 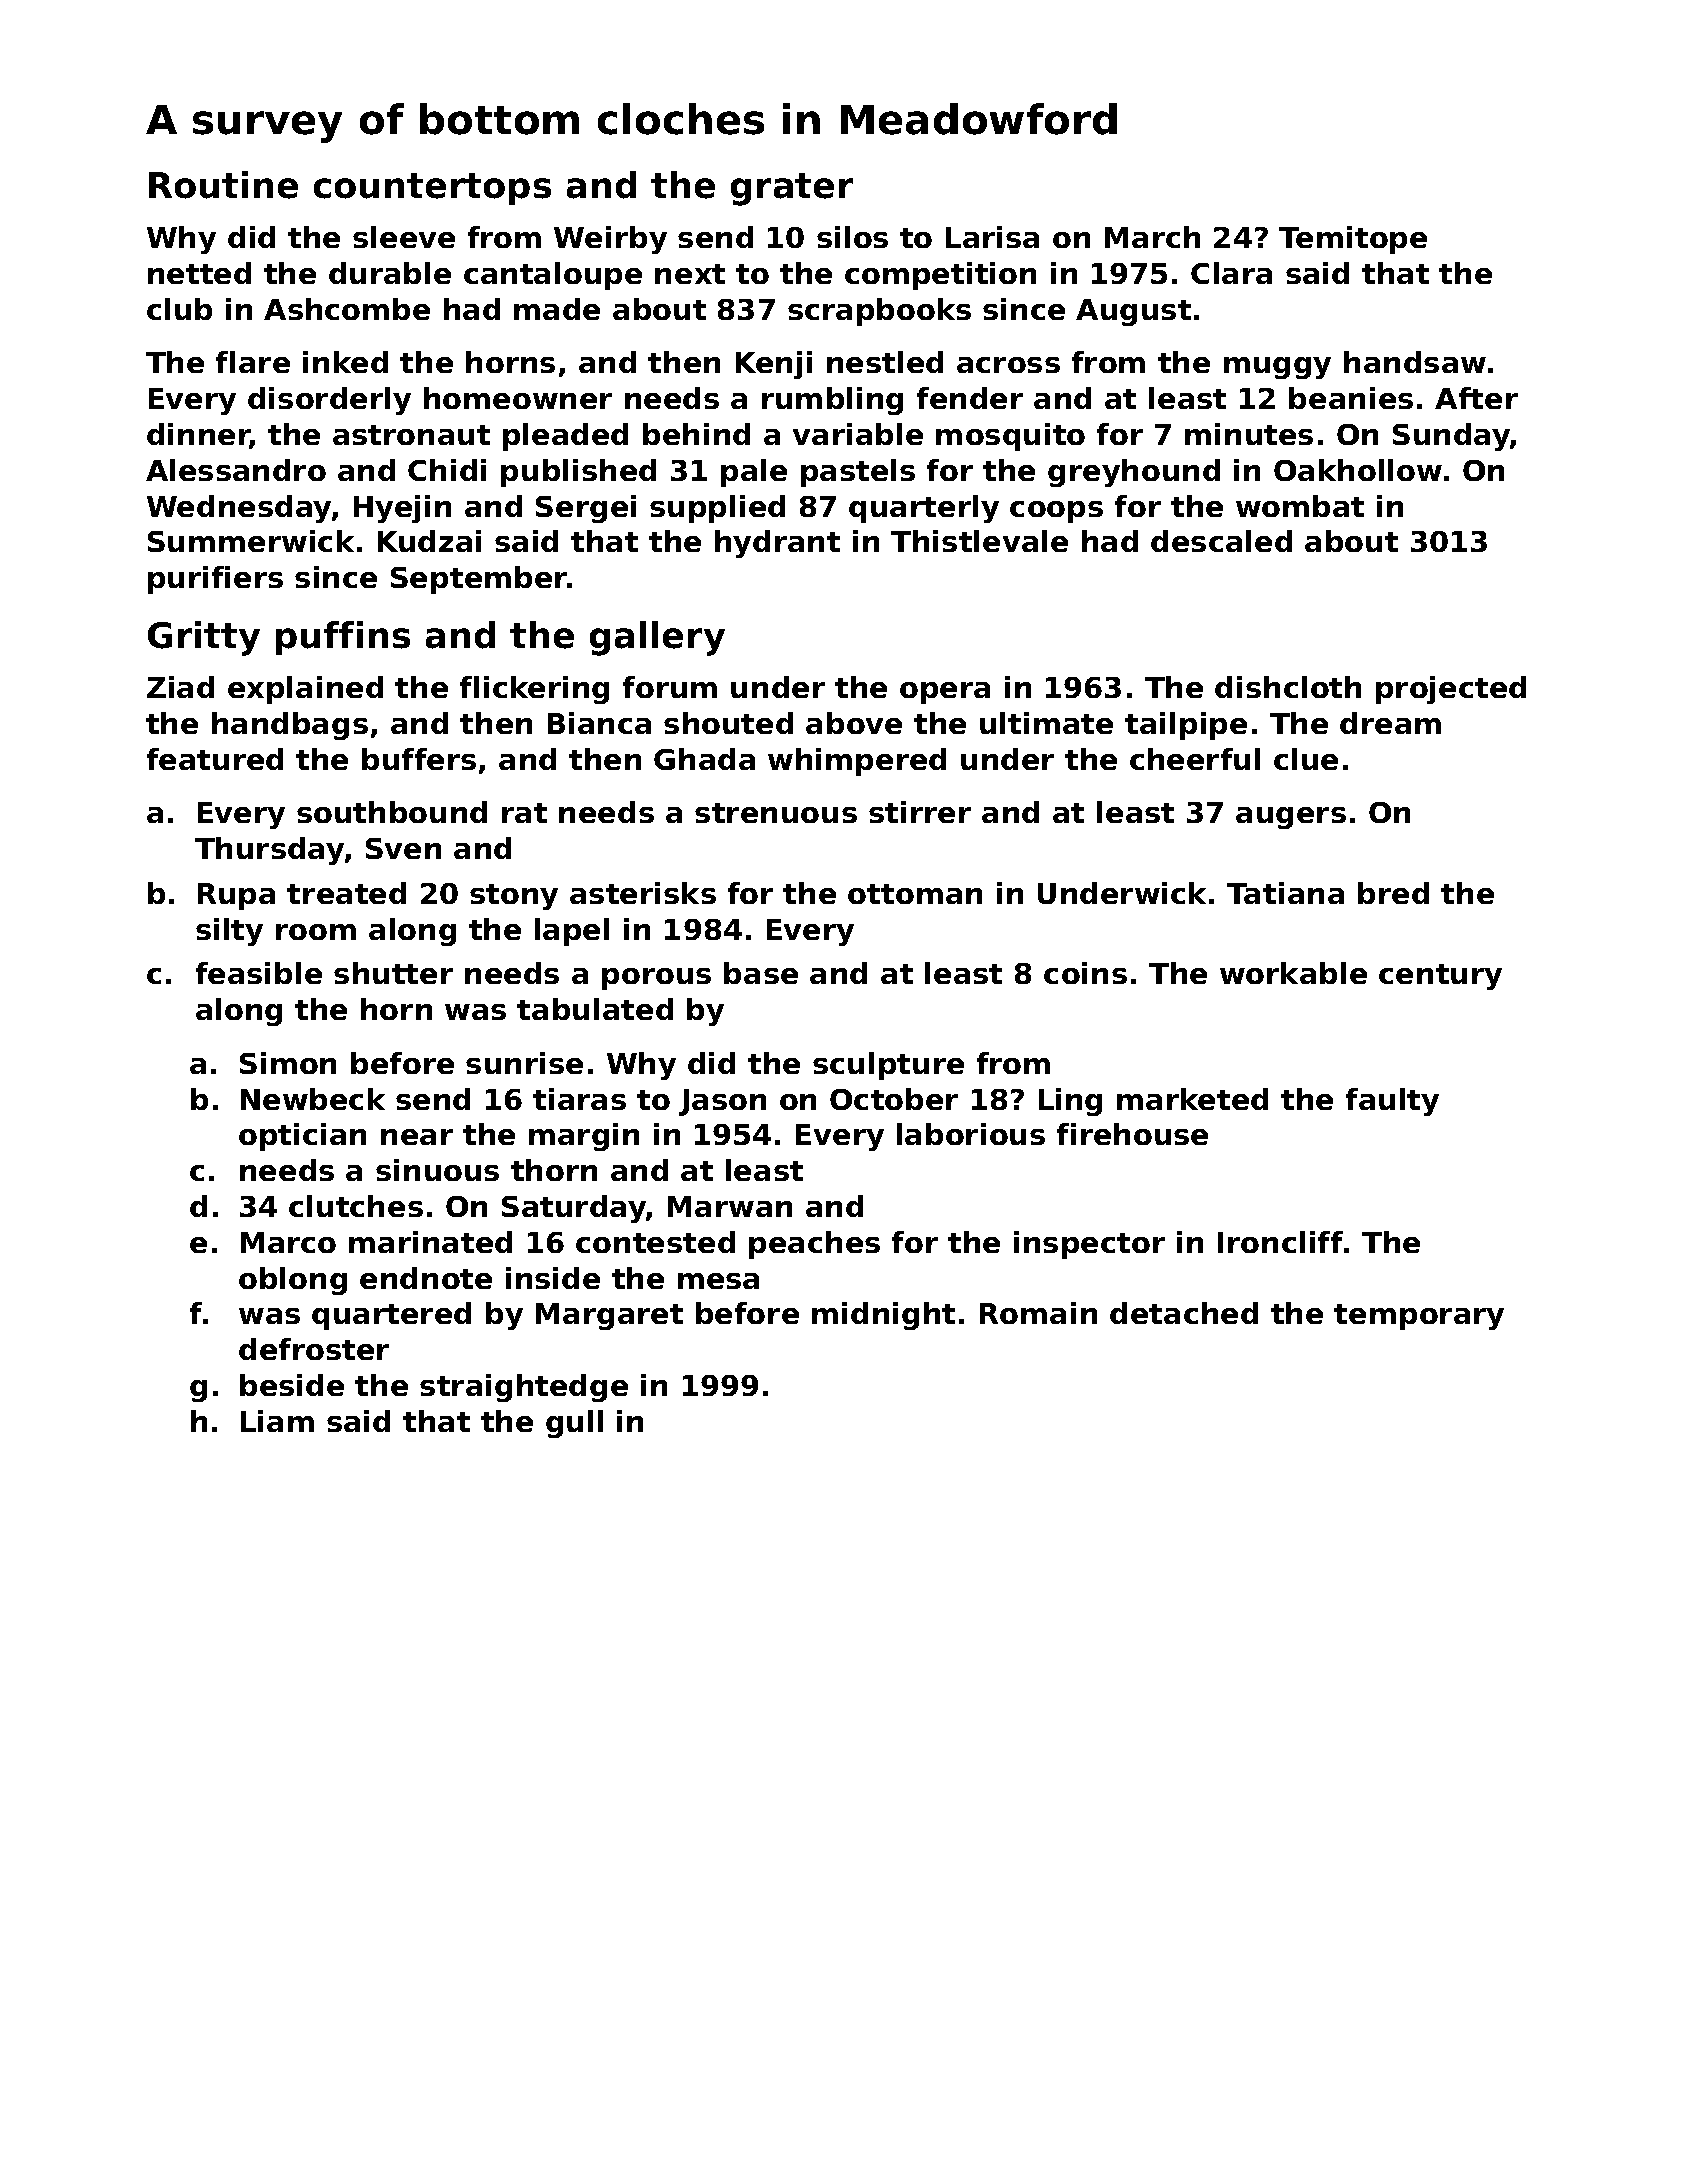 I want to click on August, so click(x=1133, y=312).
